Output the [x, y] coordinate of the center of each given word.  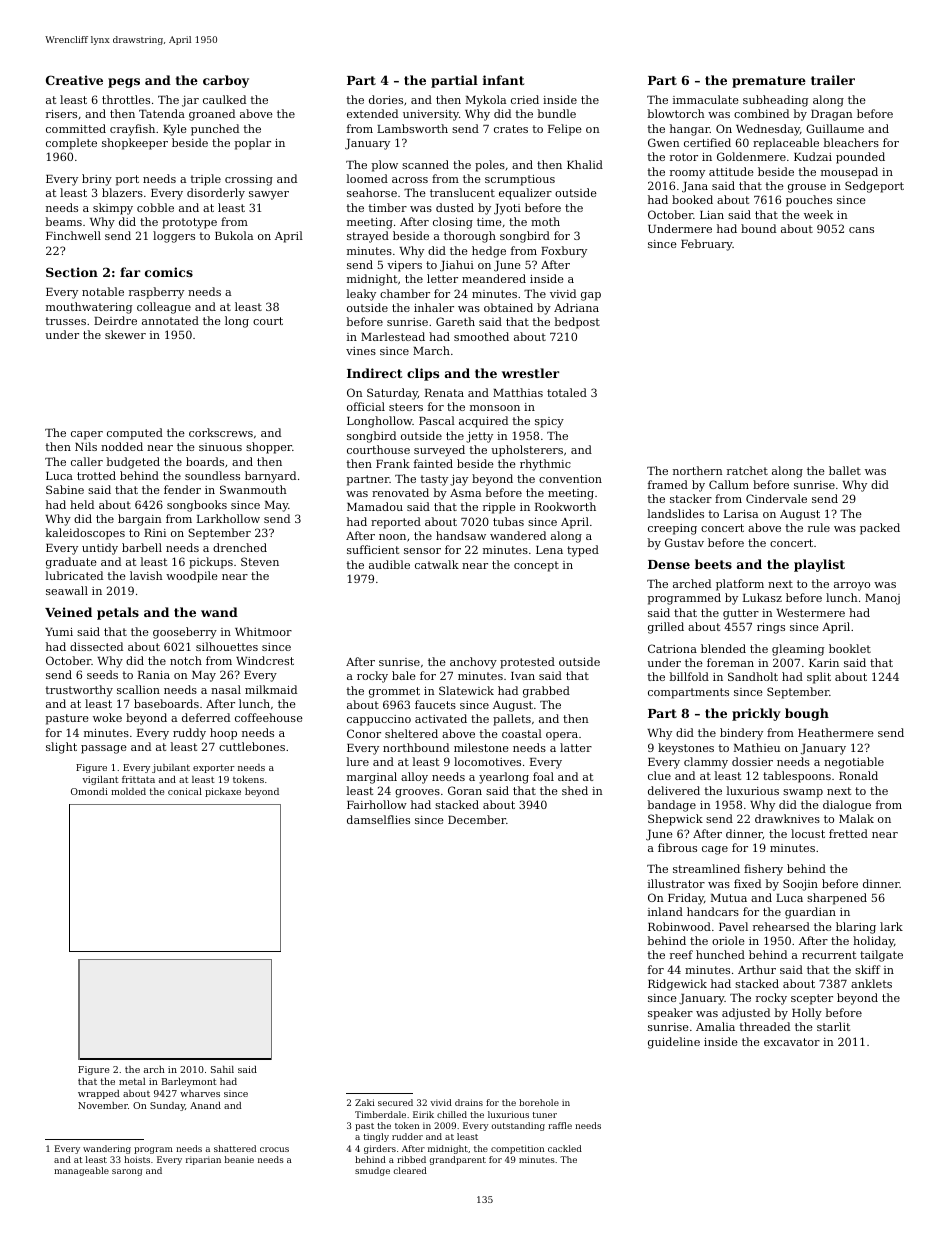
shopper [269, 448]
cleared [410, 1170]
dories [386, 99]
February [707, 245]
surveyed [439, 451]
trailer [833, 80]
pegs [124, 83]
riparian [203, 1160]
